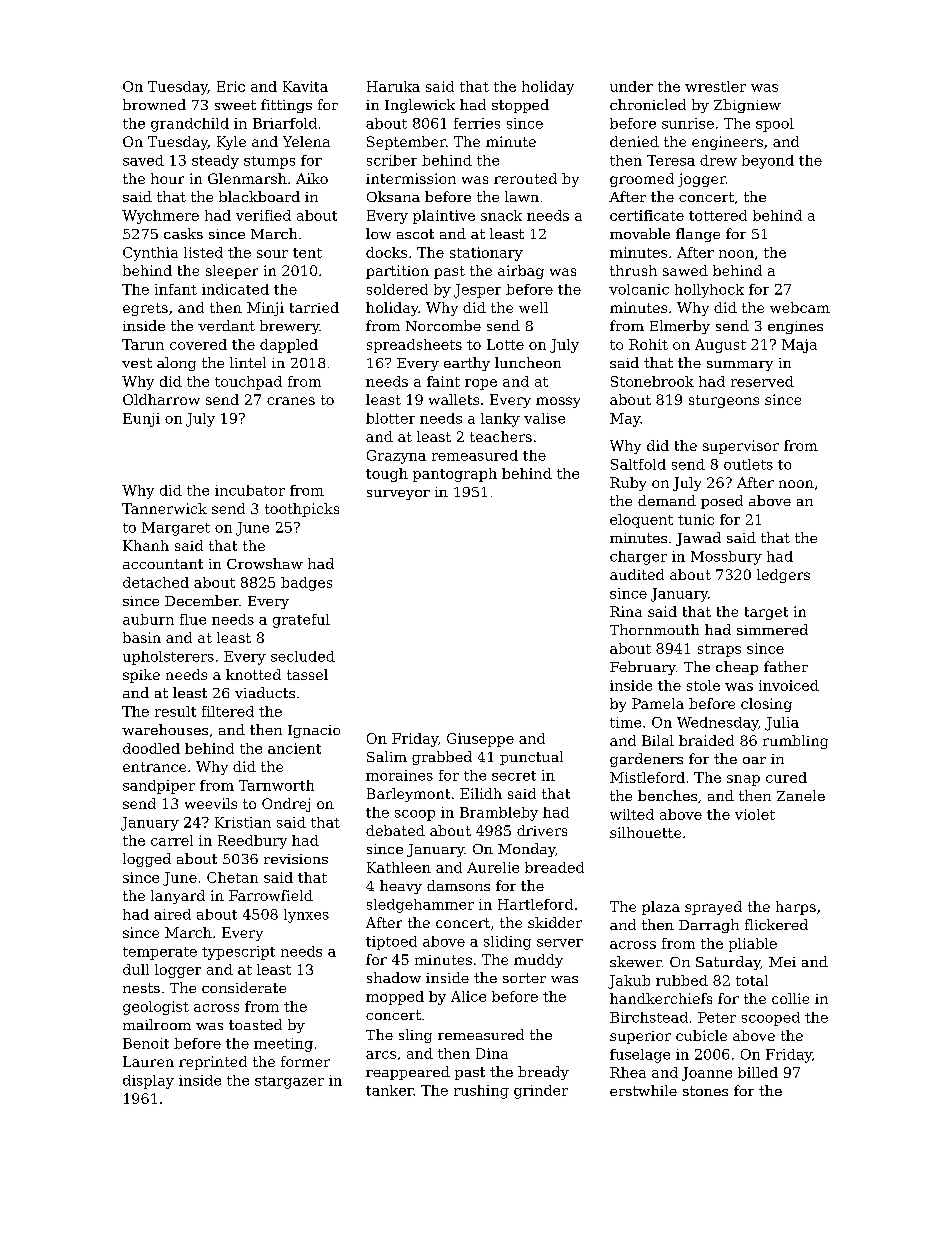 This screenshot has width=952, height=1233. I want to click on Saltfold, so click(638, 464).
